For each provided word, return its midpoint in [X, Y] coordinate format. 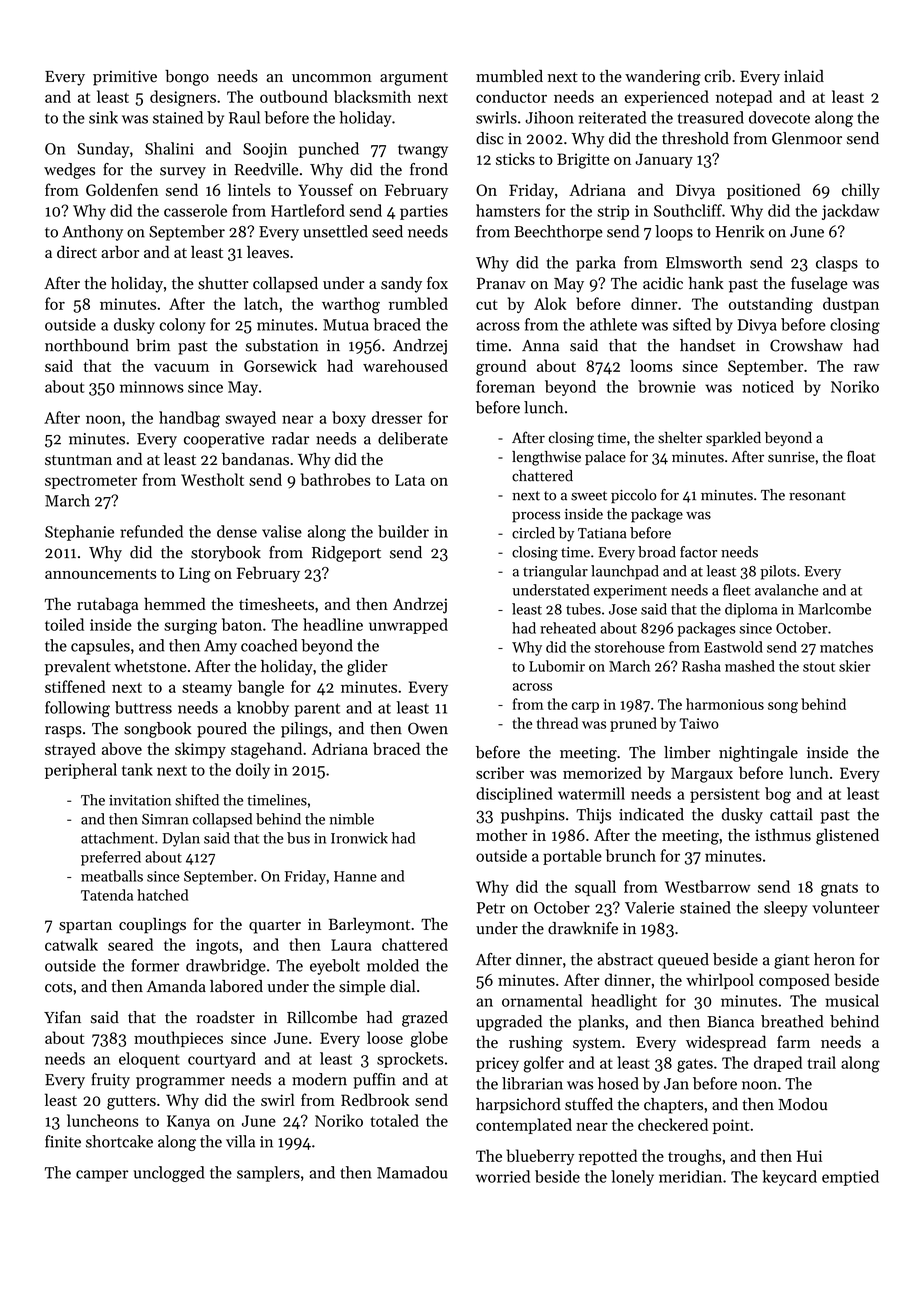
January [664, 161]
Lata [410, 480]
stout [819, 667]
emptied [850, 1178]
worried [503, 1176]
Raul [244, 117]
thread [557, 723]
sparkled [733, 439]
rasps [63, 732]
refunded [151, 531]
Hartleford [308, 210]
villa [240, 1141]
